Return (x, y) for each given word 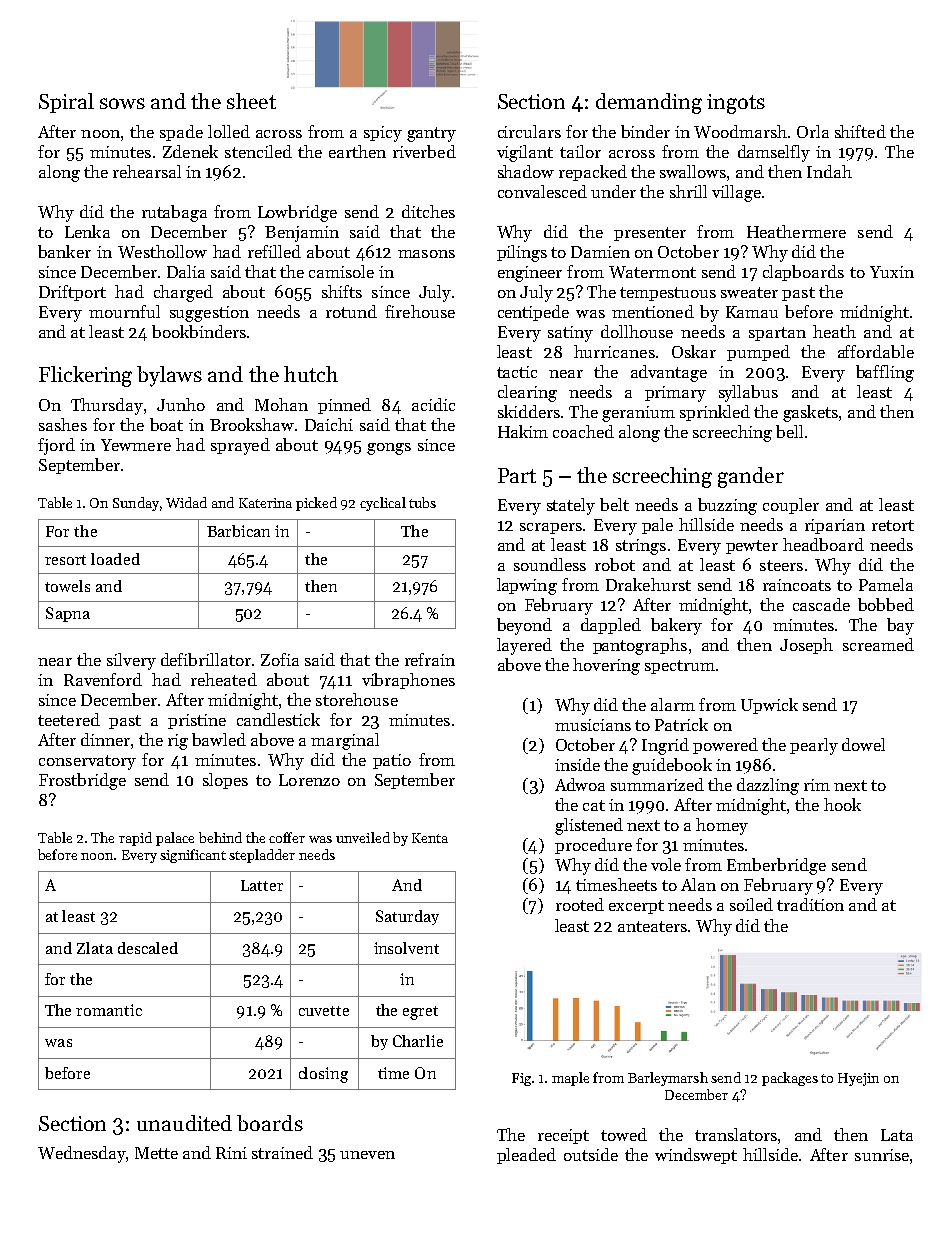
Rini (231, 1153)
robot (615, 564)
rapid (135, 839)
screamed (878, 644)
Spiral (66, 103)
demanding (649, 103)
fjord (56, 446)
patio (392, 761)
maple (570, 1079)
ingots (736, 104)
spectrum (680, 667)
